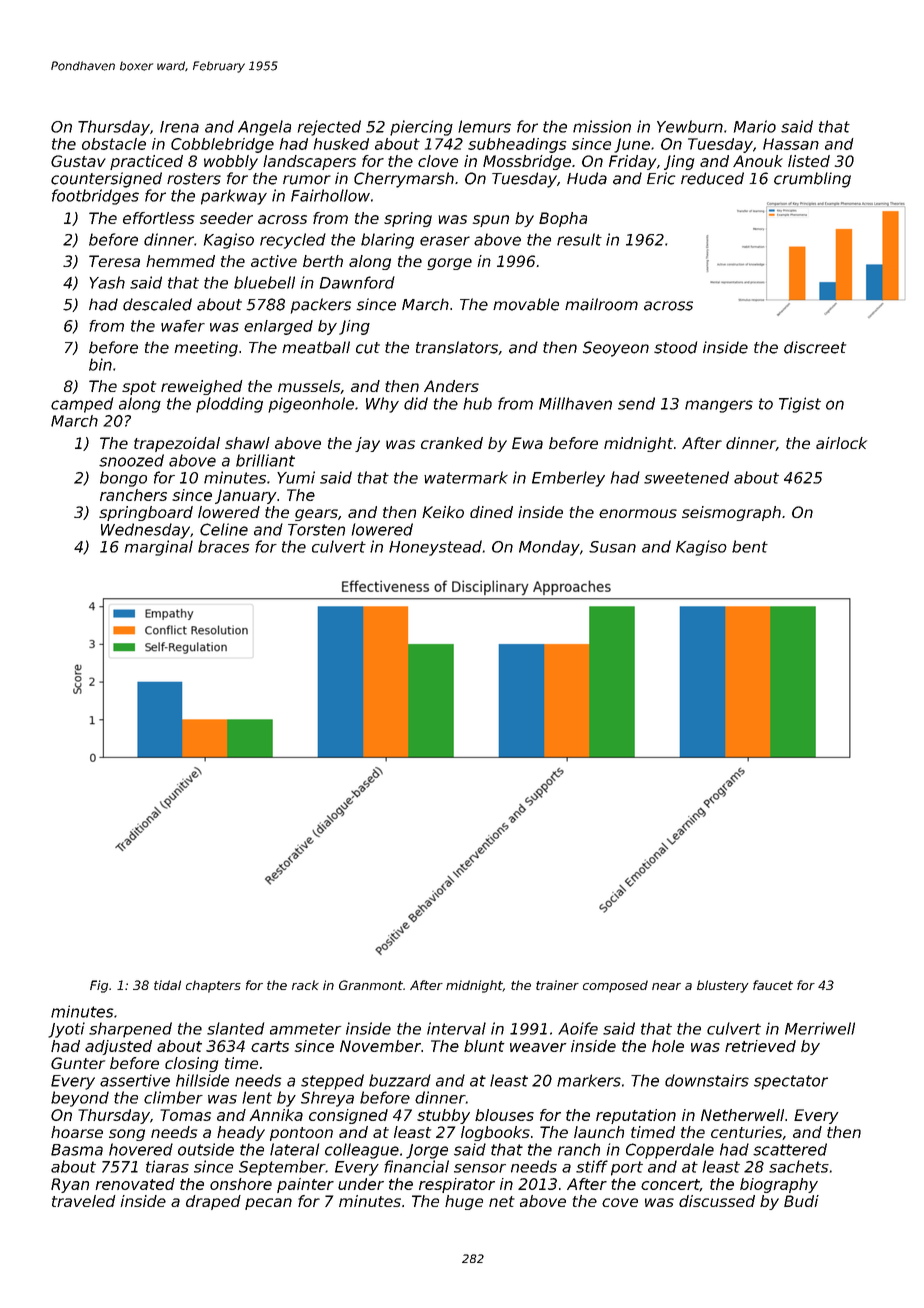  Describe the element at coordinates (82, 405) in the image. I see `camped` at that location.
